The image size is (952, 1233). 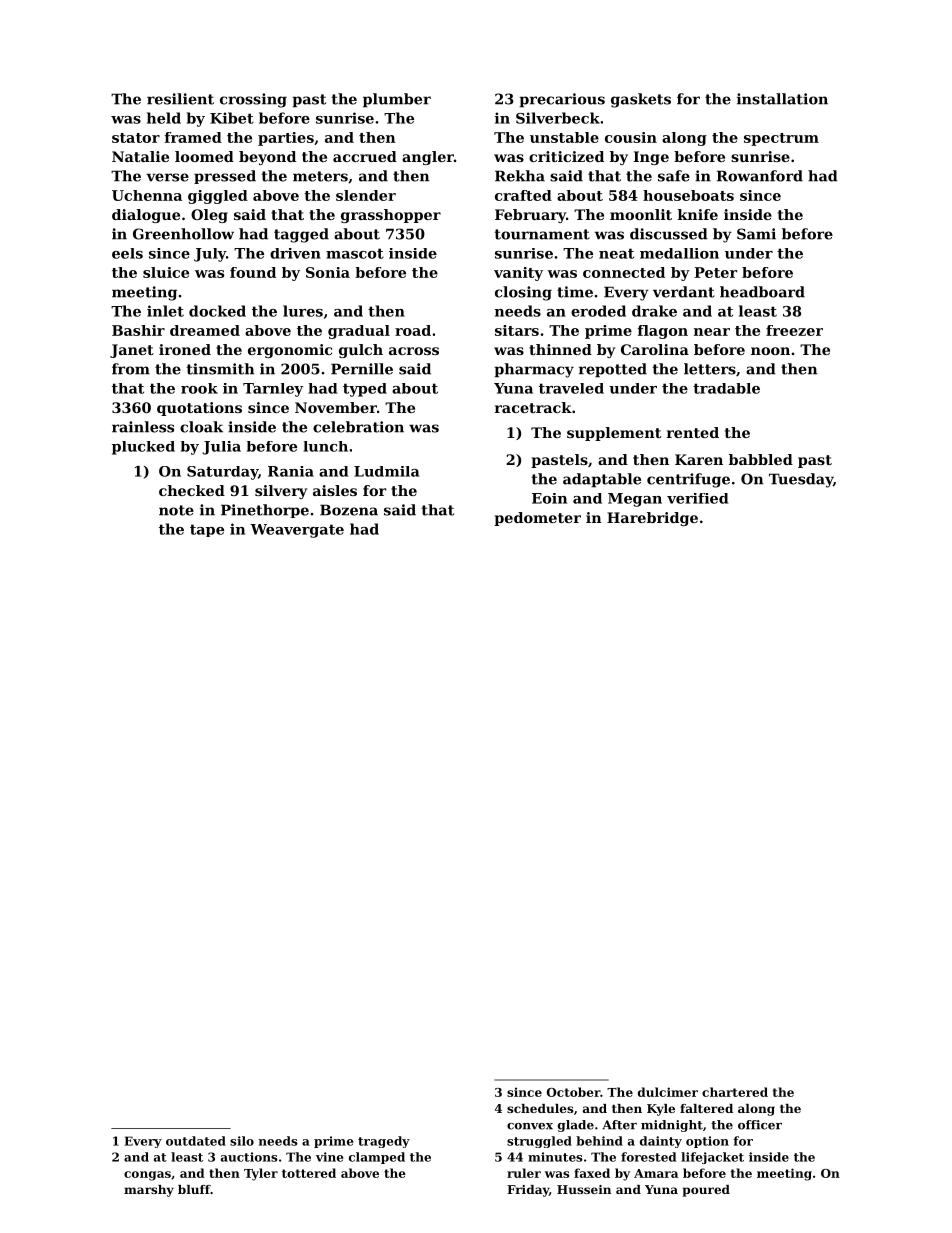 I want to click on outdated, so click(x=196, y=1141).
